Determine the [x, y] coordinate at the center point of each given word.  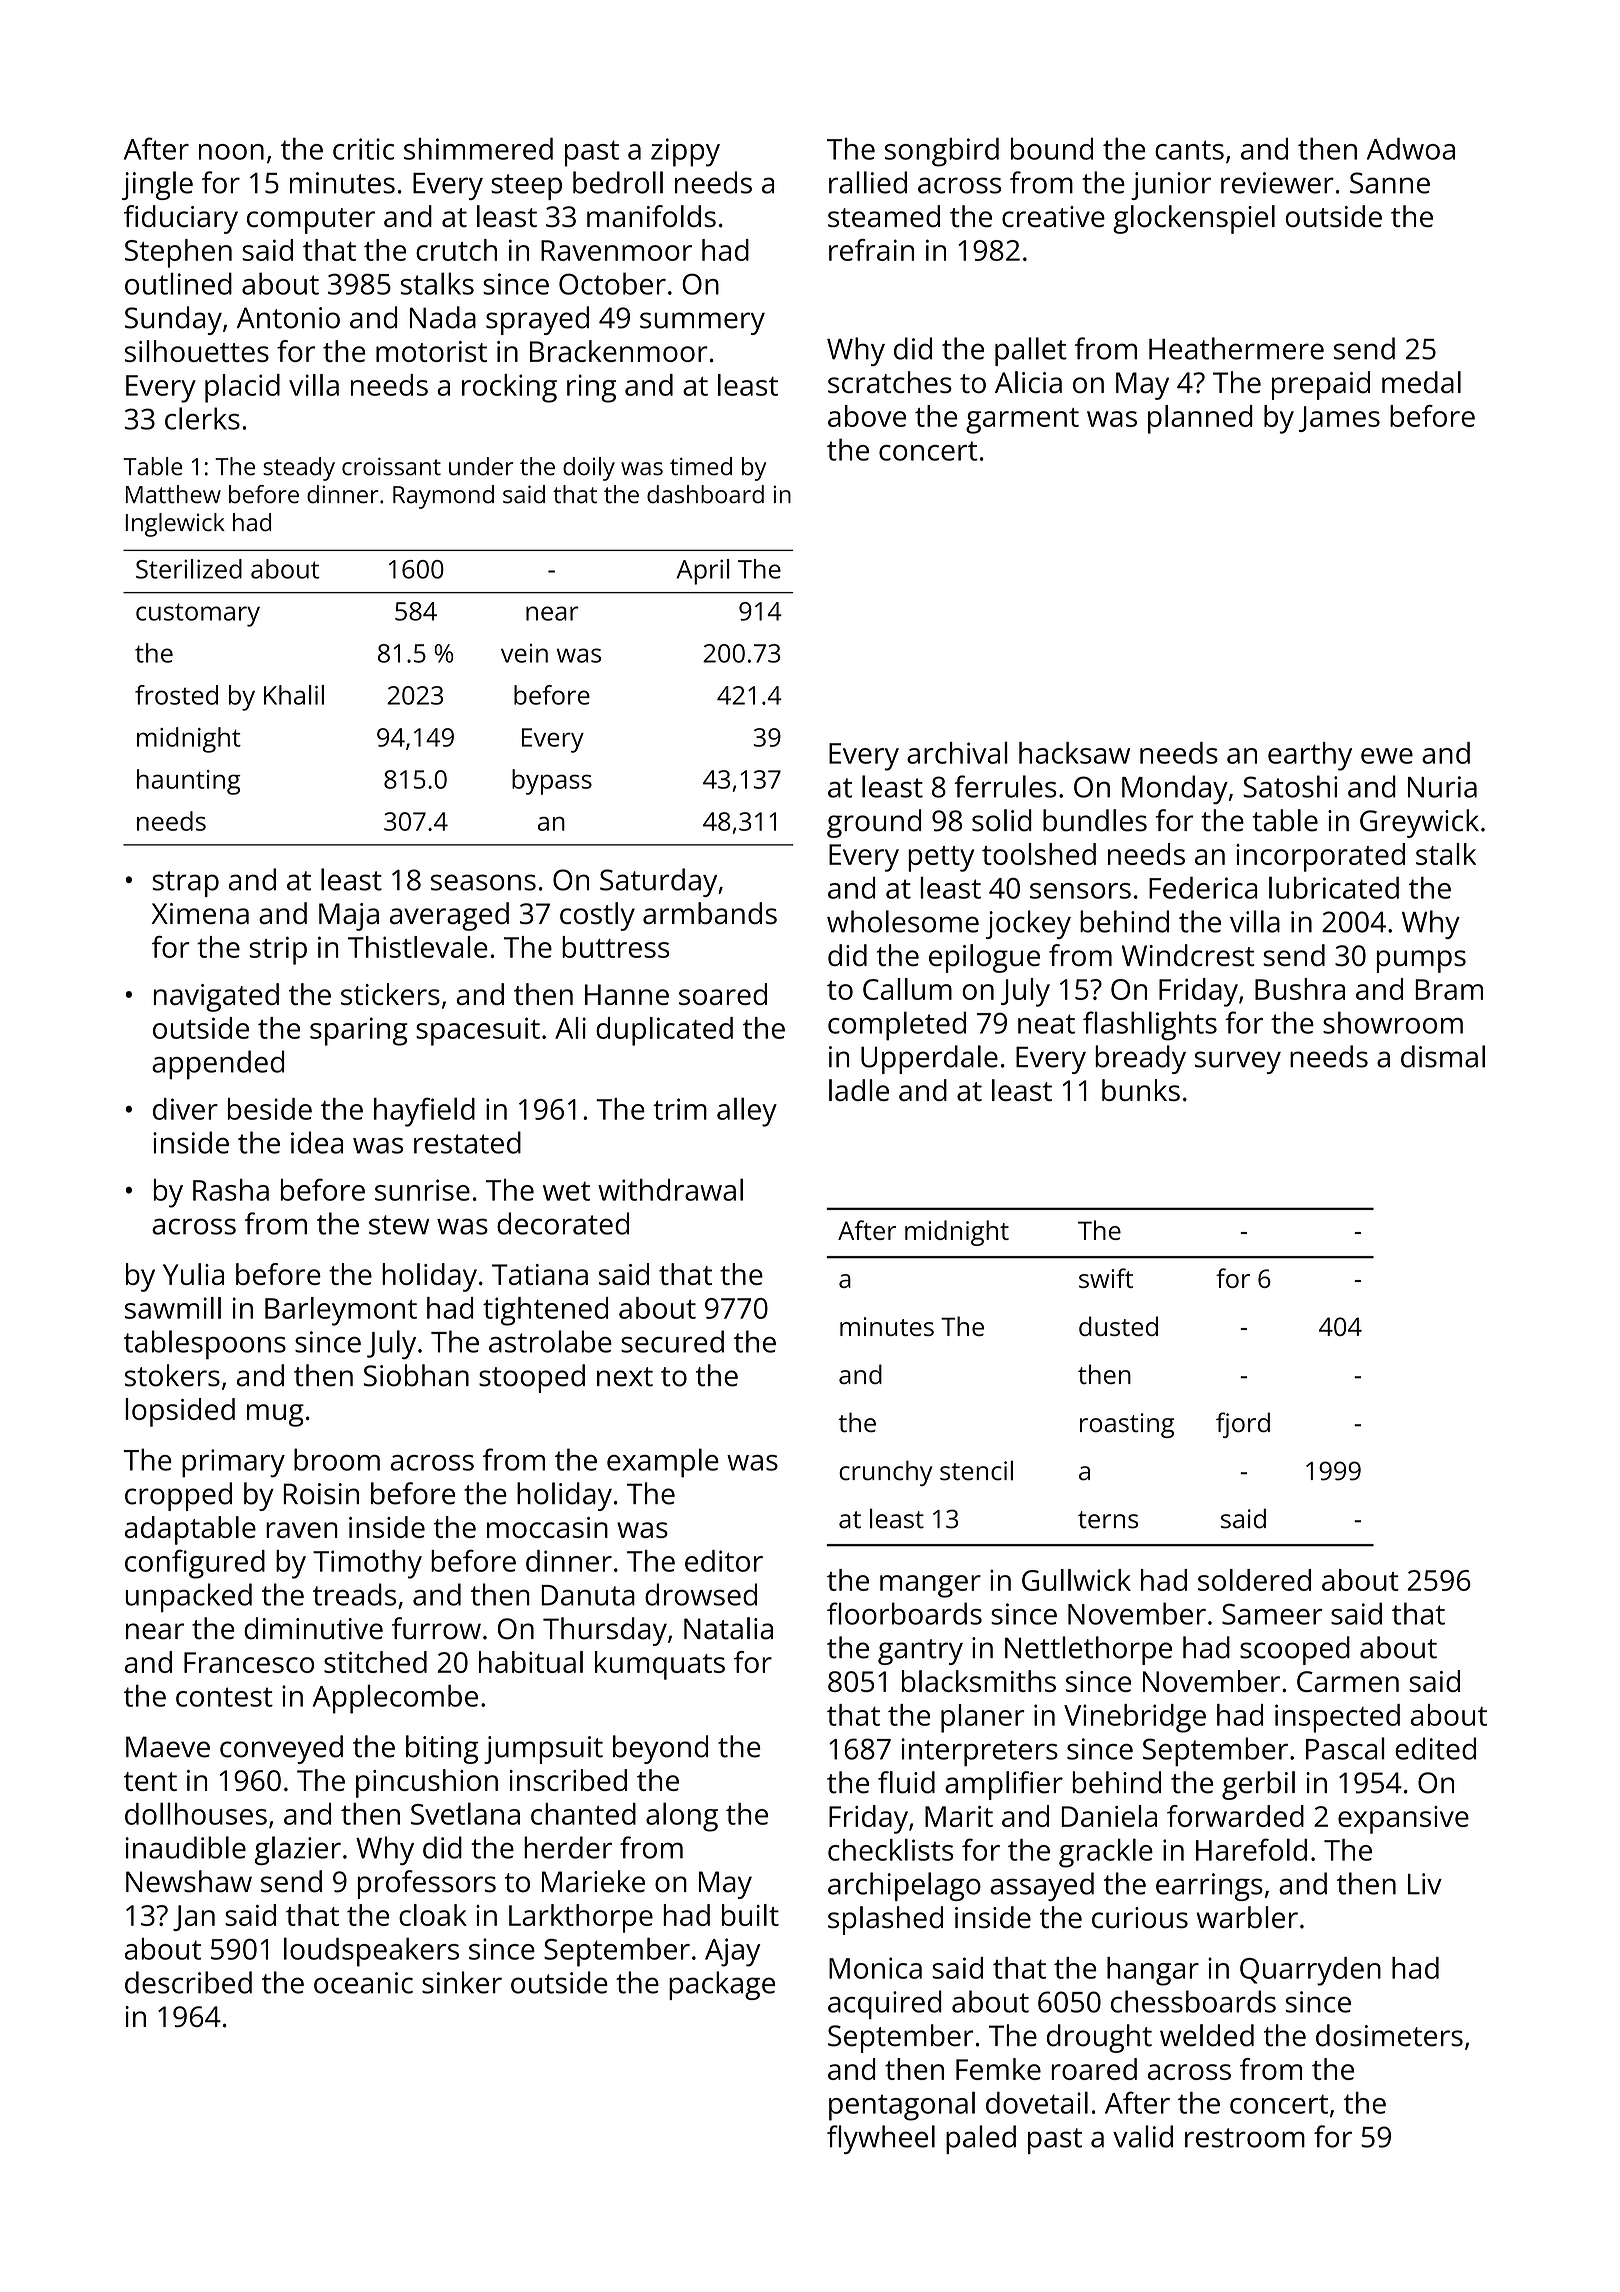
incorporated [1320, 857]
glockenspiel [1194, 219]
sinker [462, 1982]
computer [311, 221]
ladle [859, 1090]
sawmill [173, 1308]
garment [1022, 421]
